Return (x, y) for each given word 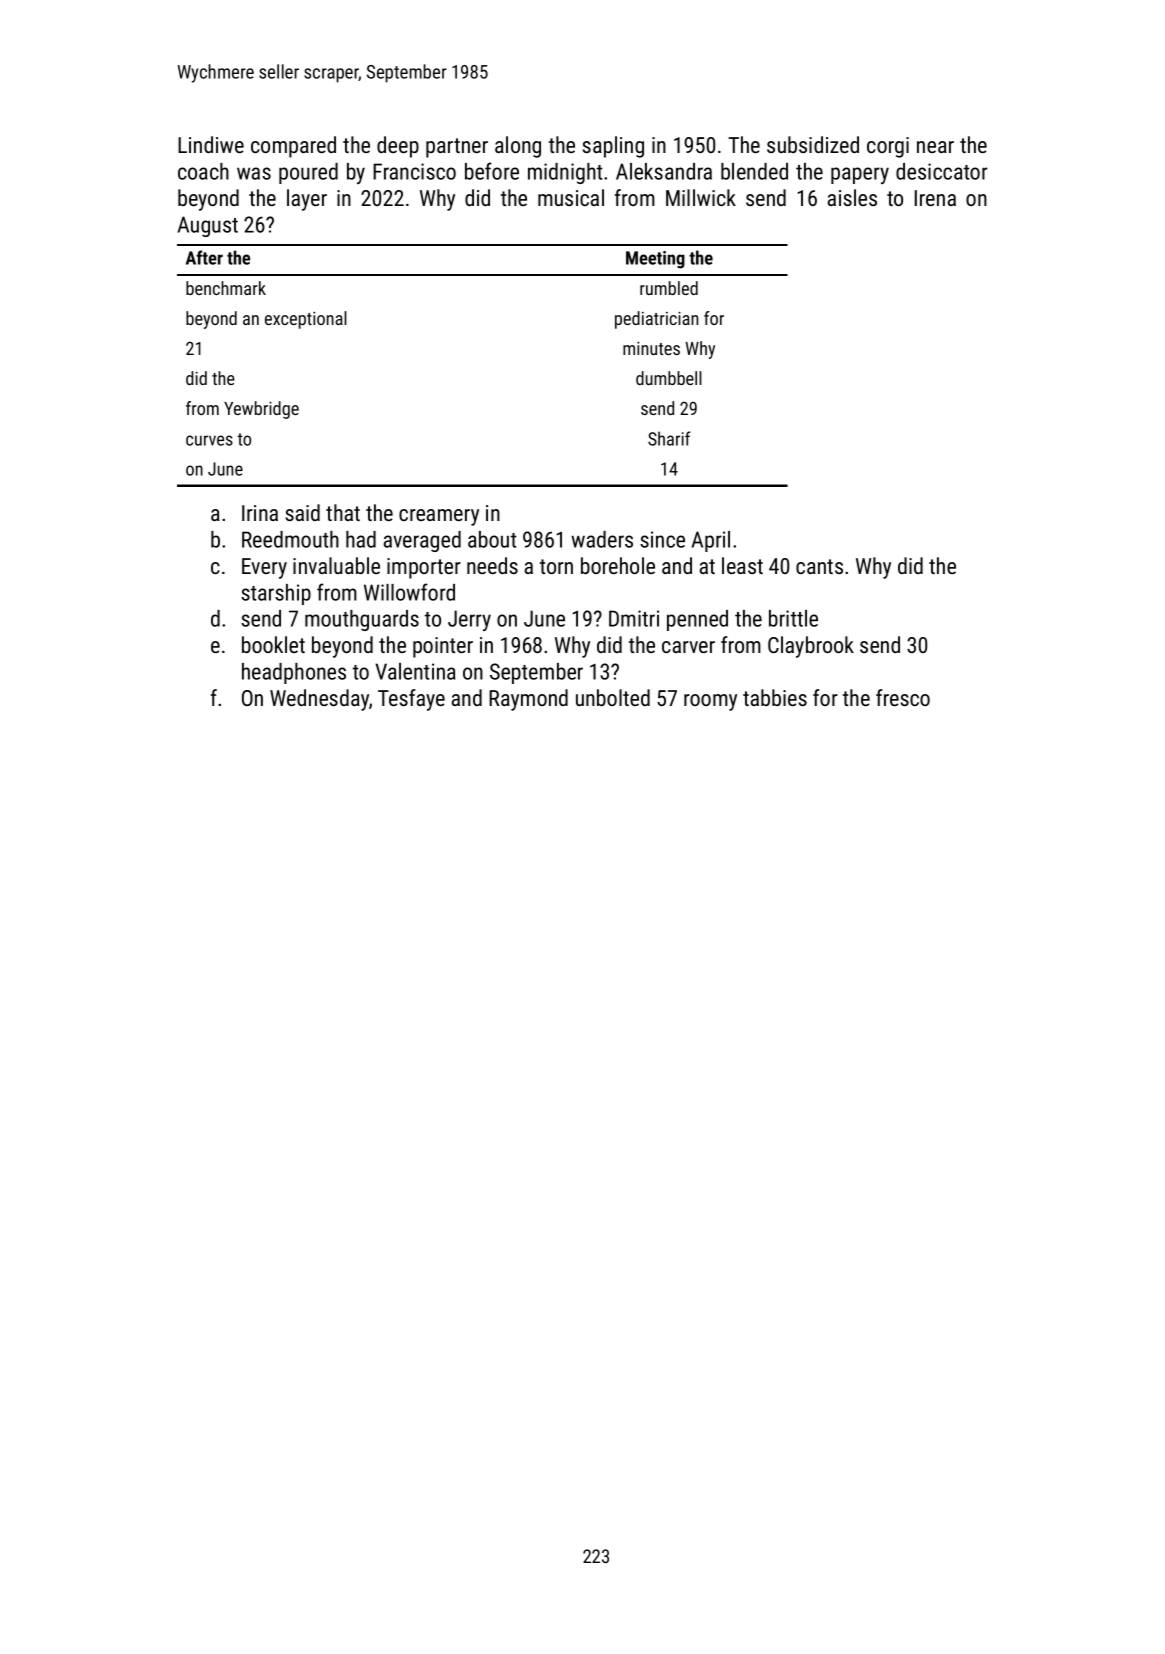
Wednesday (319, 700)
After (204, 257)
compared (293, 147)
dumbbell (669, 378)
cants (819, 566)
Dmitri (634, 618)
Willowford (409, 592)
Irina (260, 513)
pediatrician (656, 320)
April (711, 541)
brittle (793, 618)
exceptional (306, 320)
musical (571, 197)
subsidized (813, 144)
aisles (852, 197)
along (518, 147)
